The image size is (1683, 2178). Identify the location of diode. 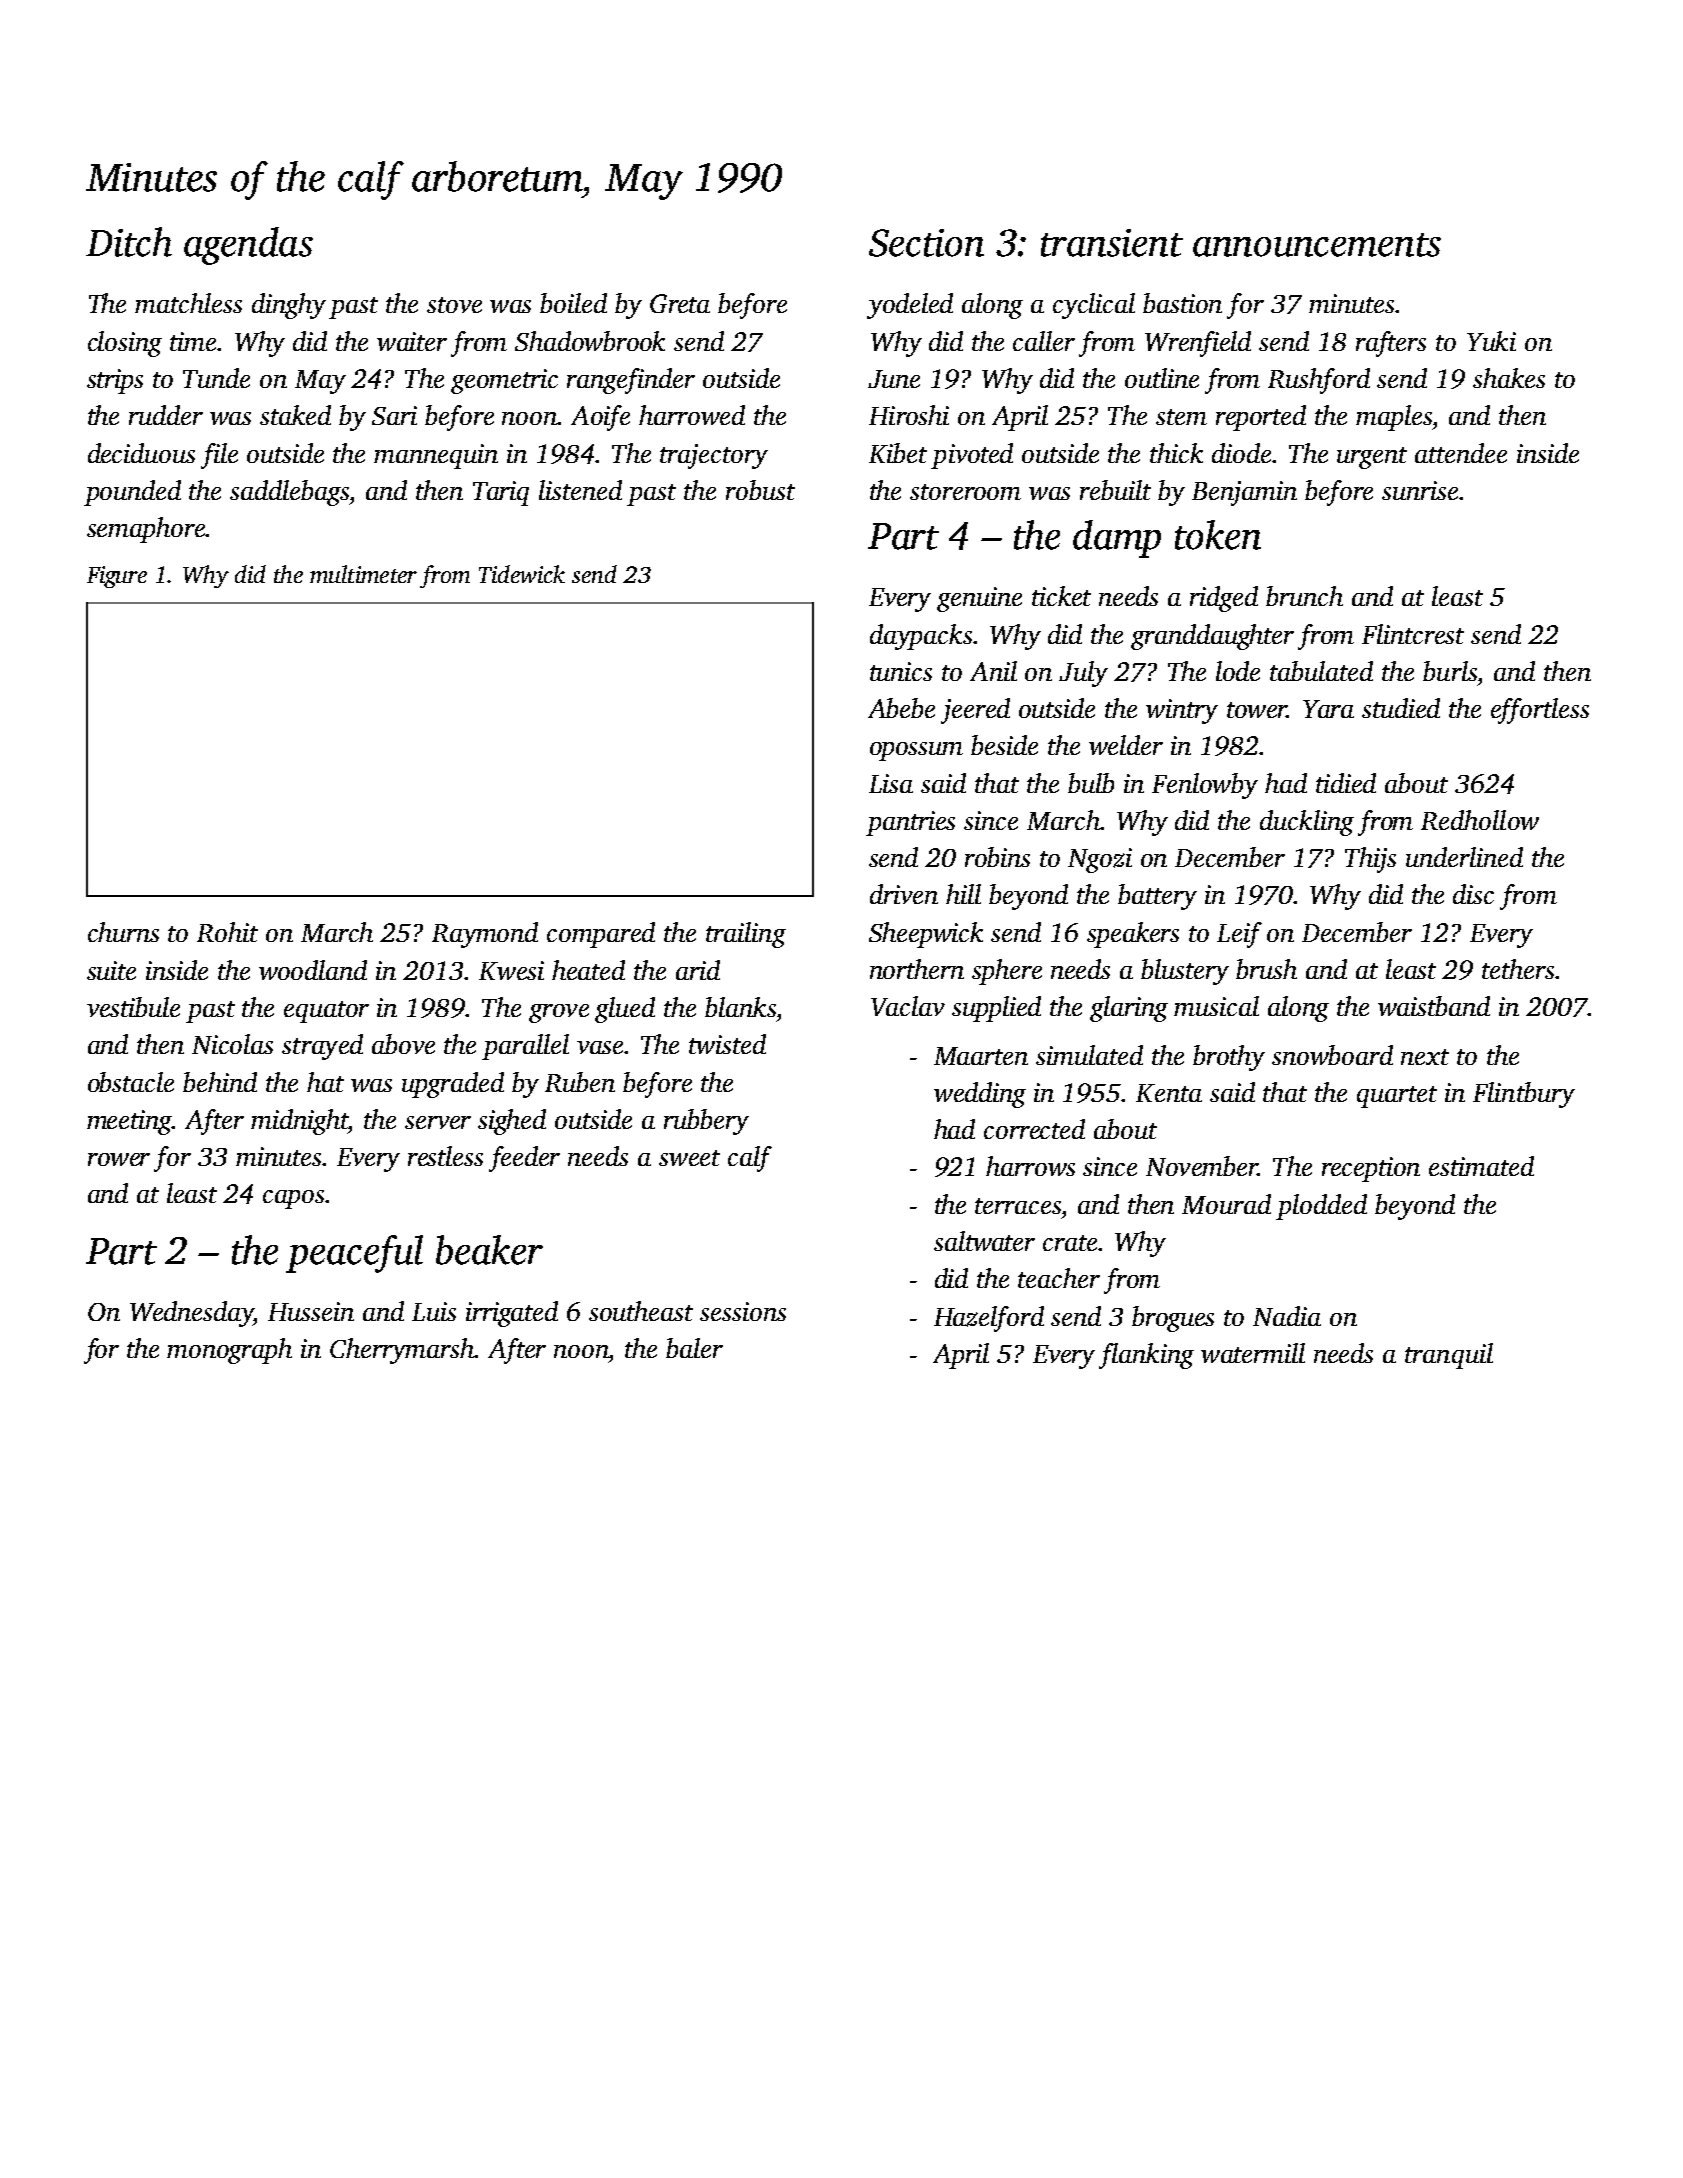
(1242, 453).
